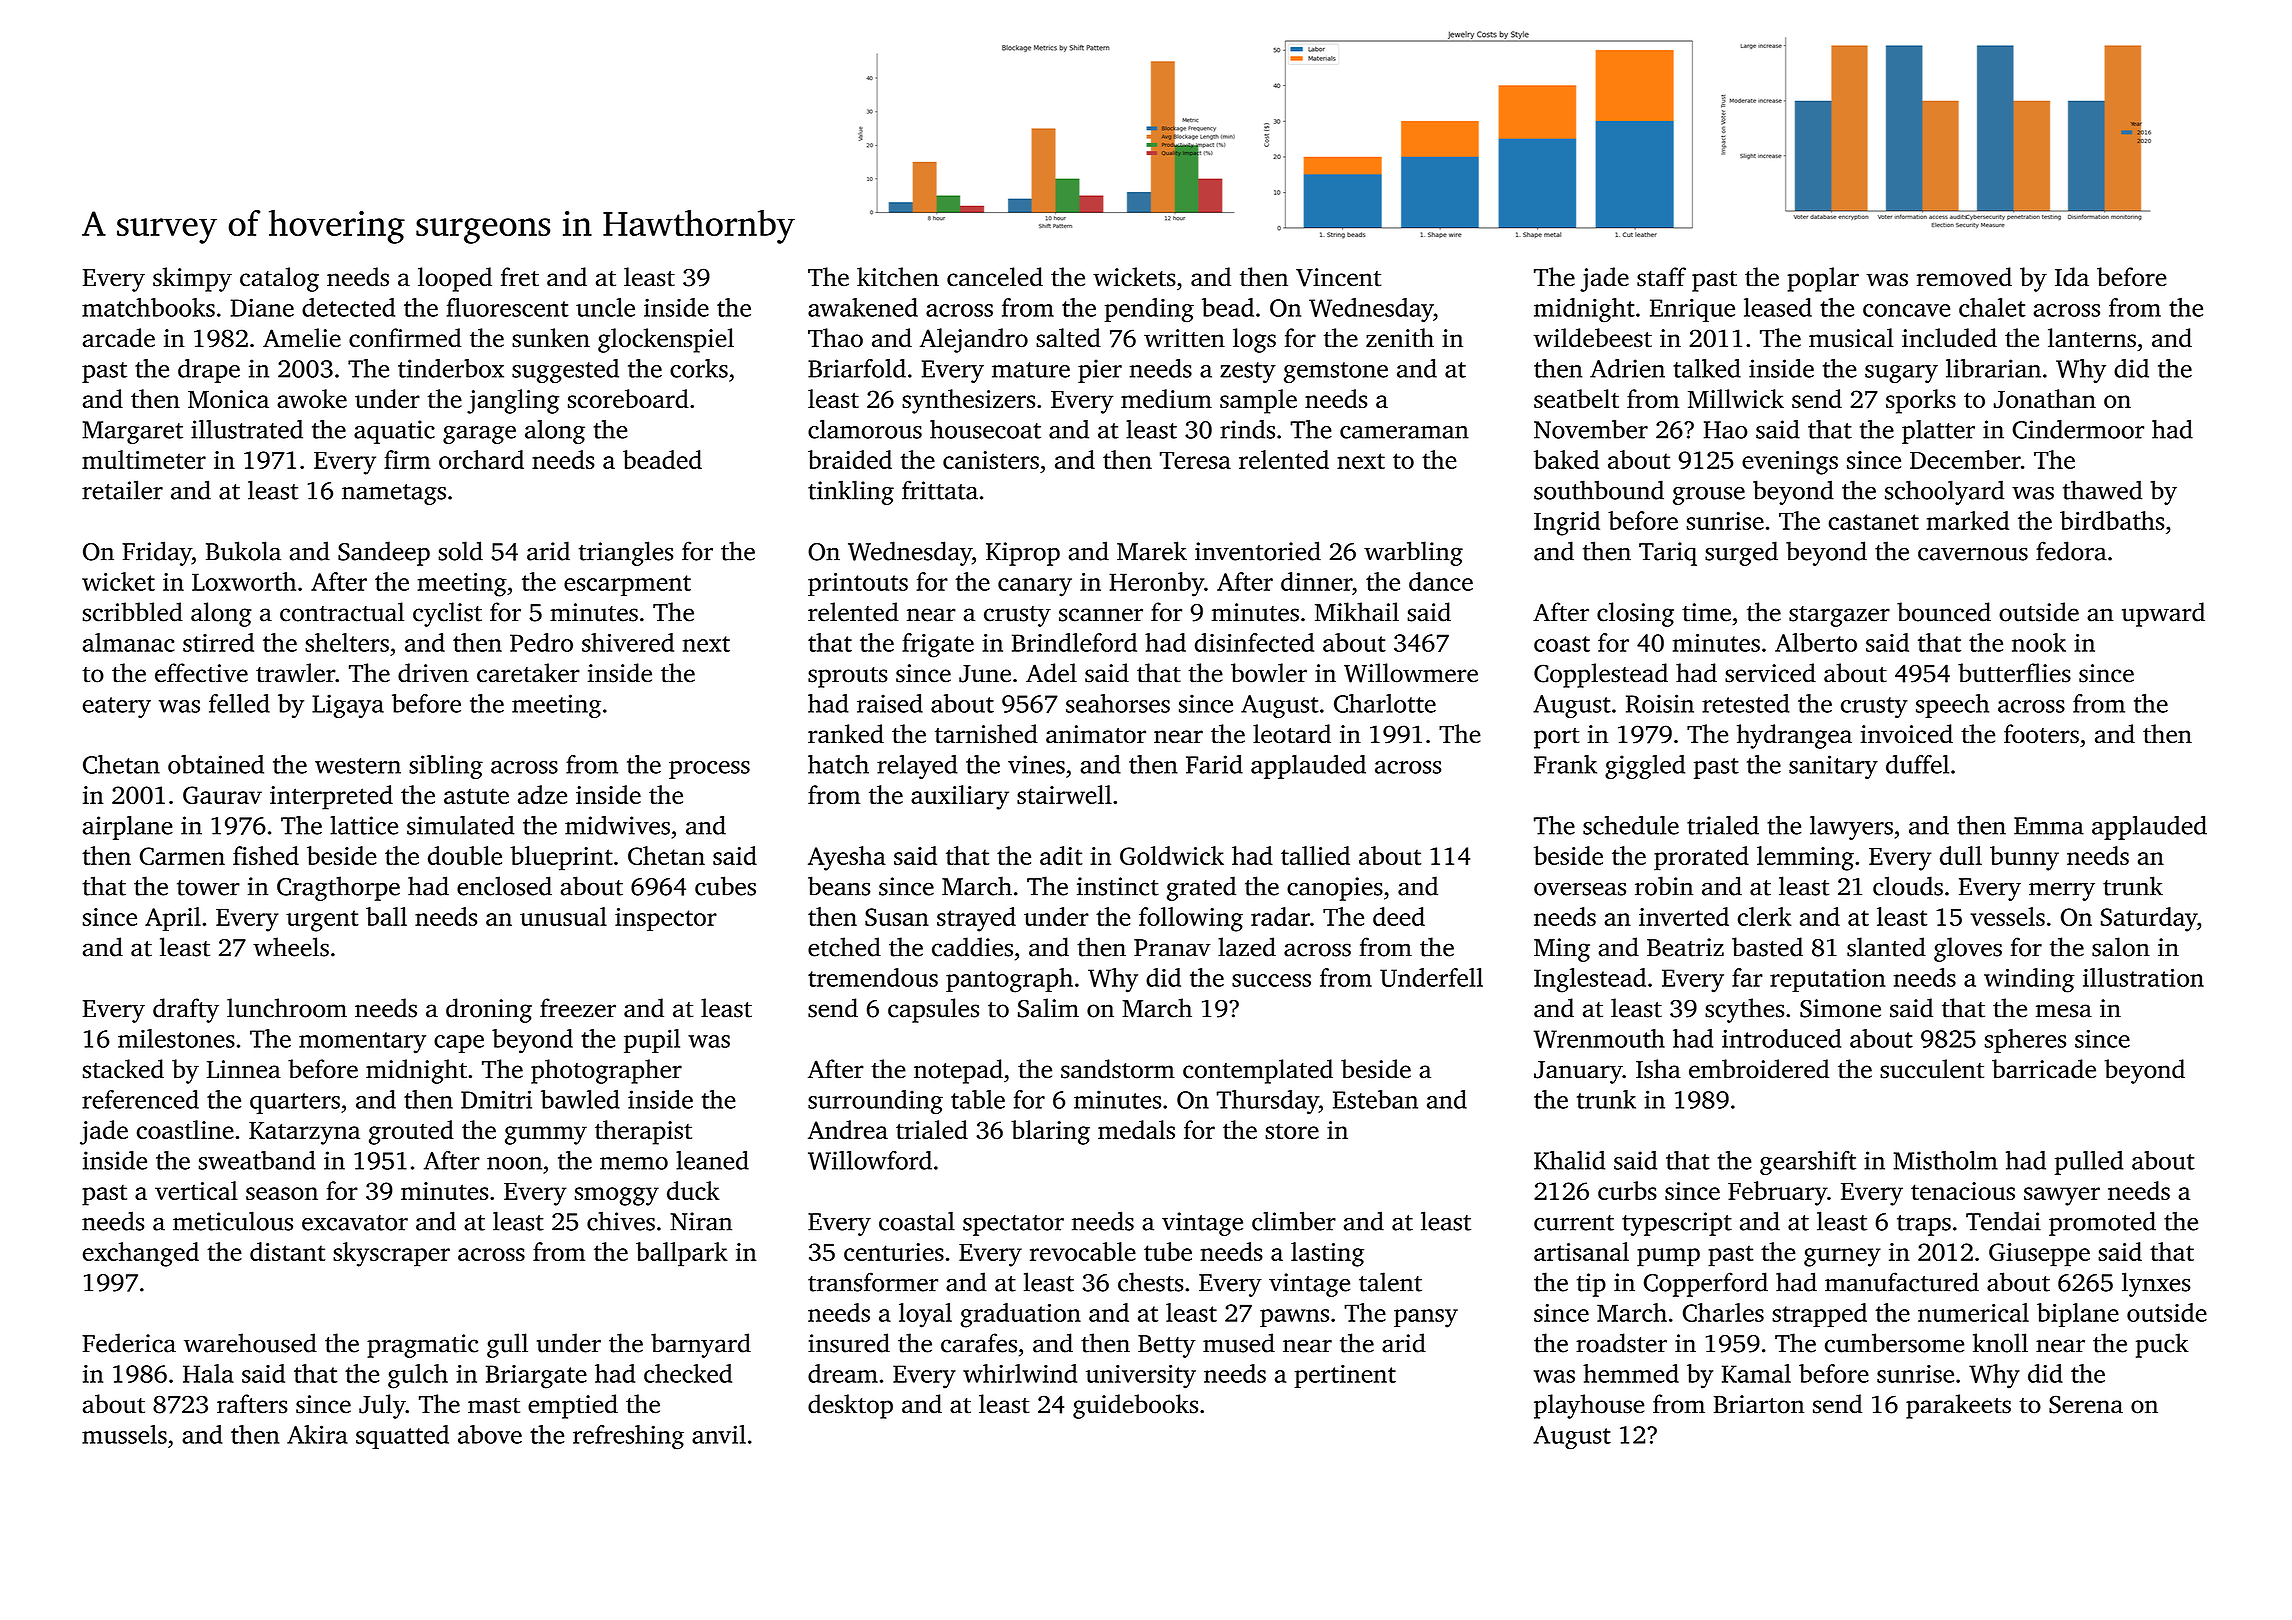 This document has height=1620, width=2292. Describe the element at coordinates (1851, 828) in the document. I see `lawyers` at that location.
